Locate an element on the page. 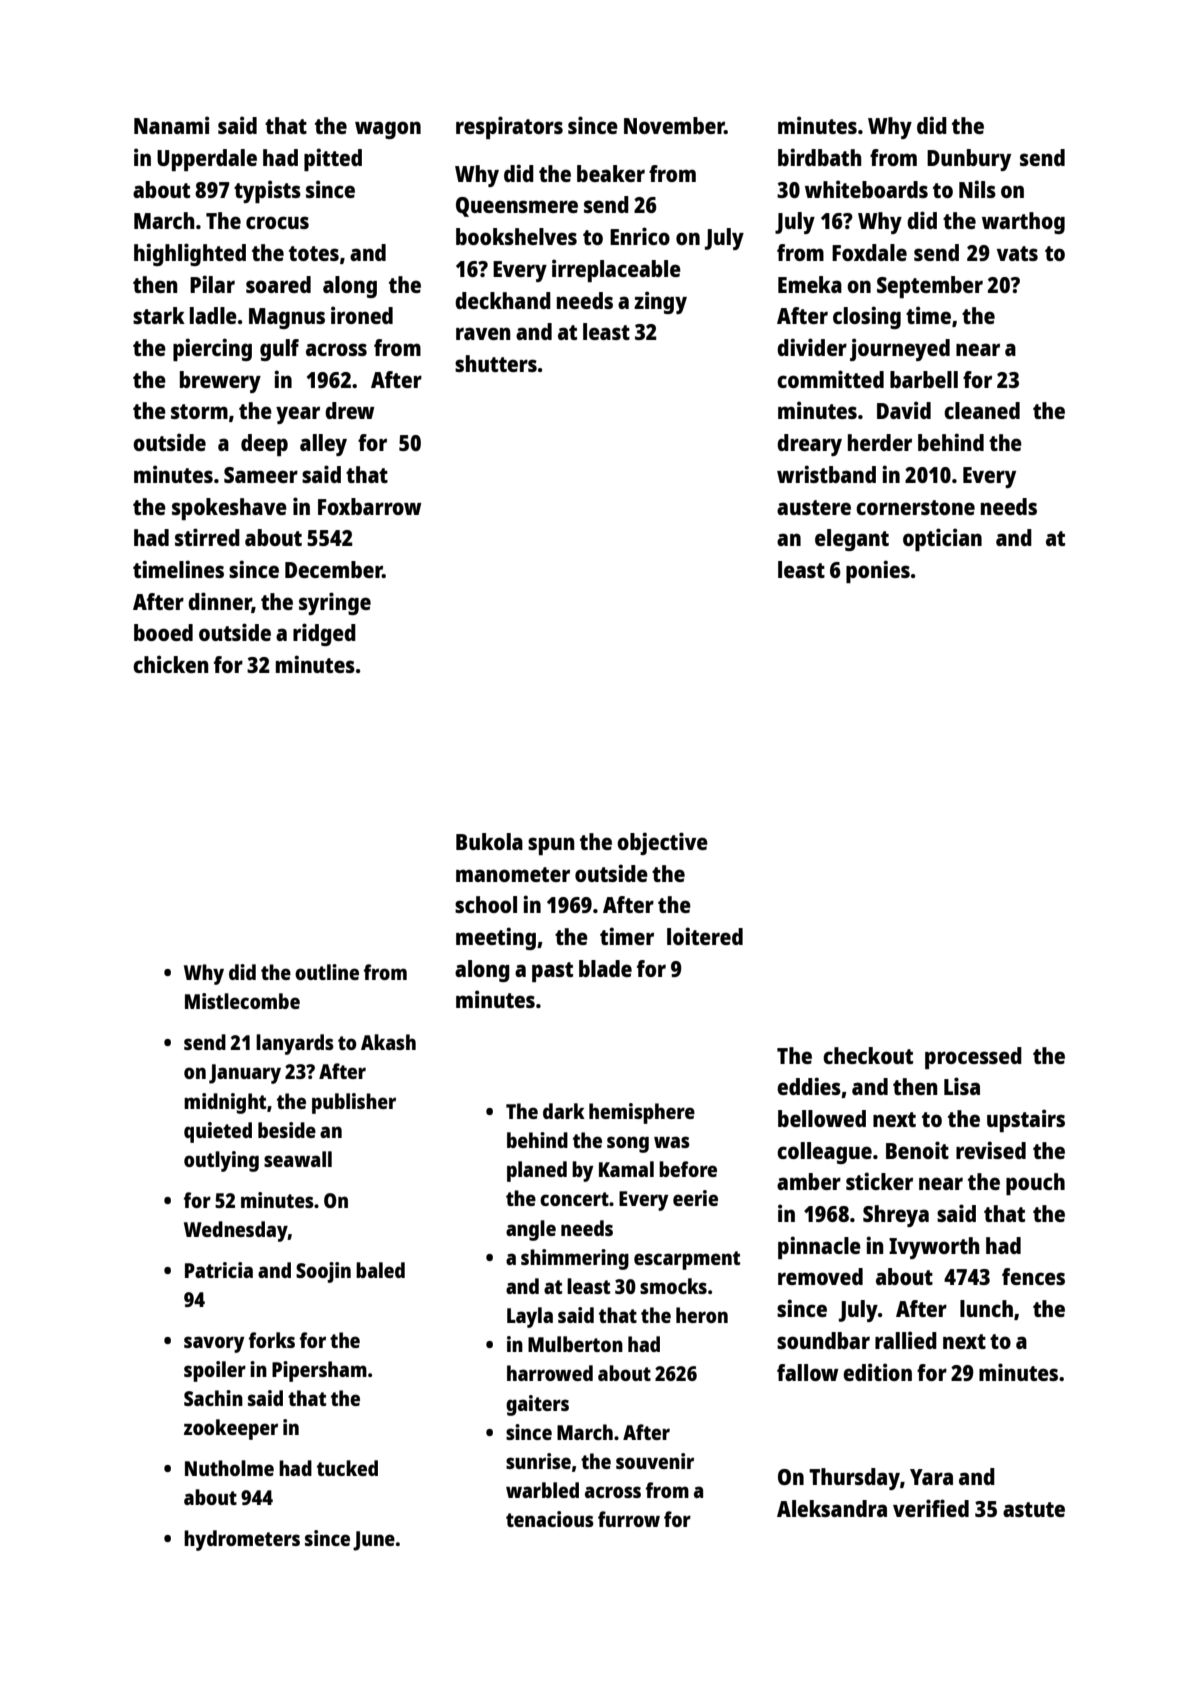 The height and width of the image is (1696, 1199). crocus is located at coordinates (277, 222).
